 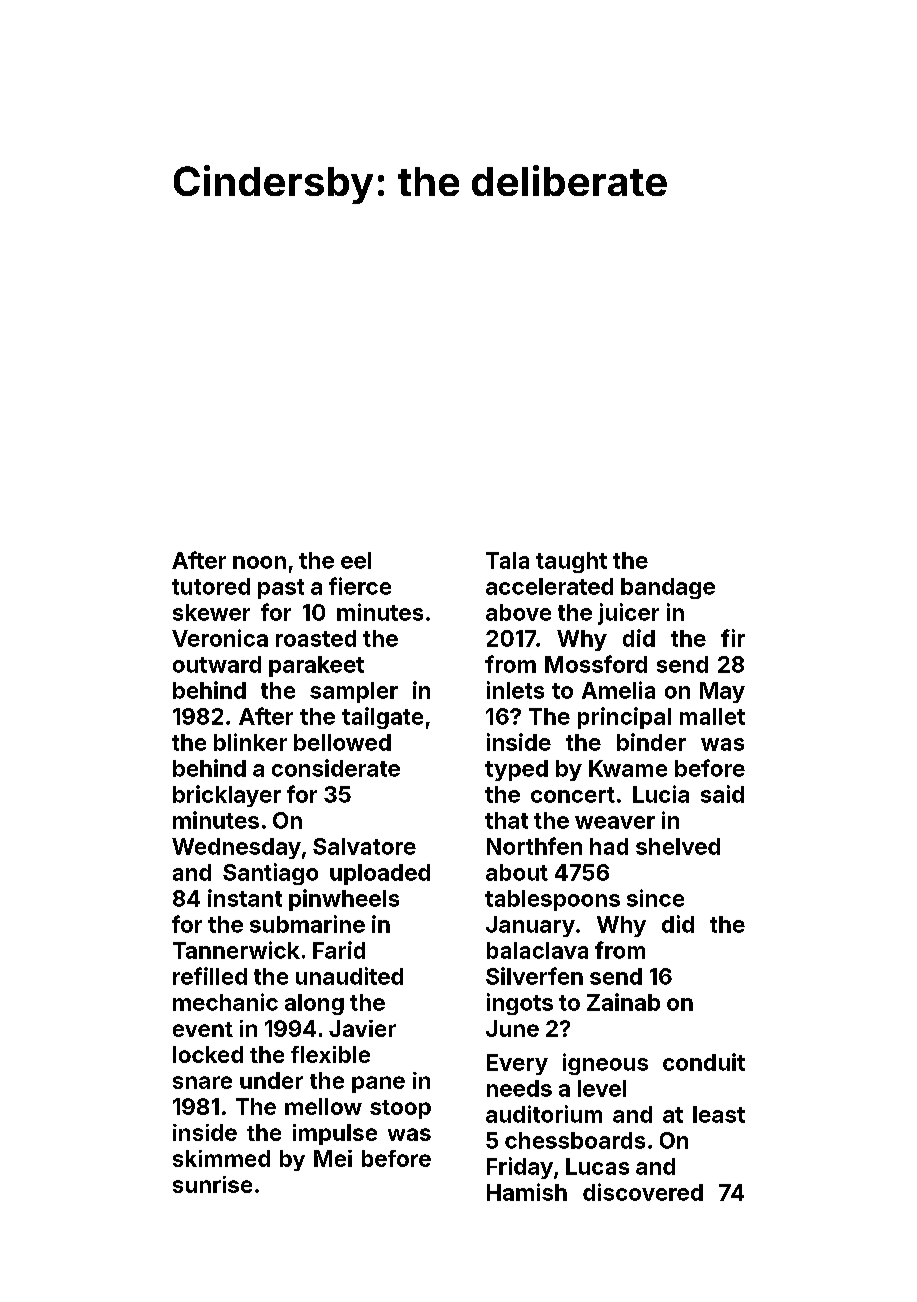 What do you see at coordinates (518, 612) in the page?
I see `above` at bounding box center [518, 612].
